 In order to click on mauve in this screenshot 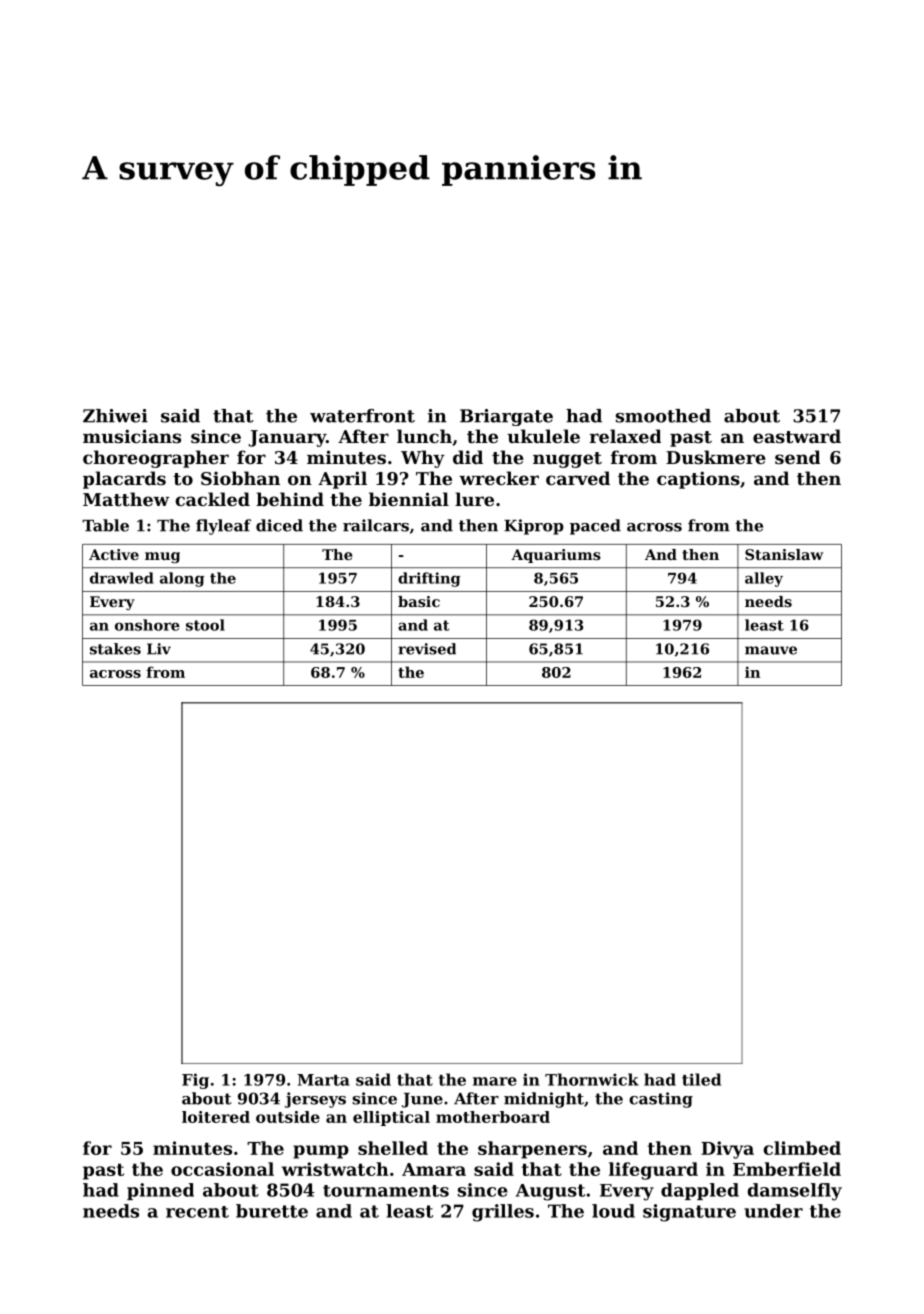, I will do `click(771, 650)`.
